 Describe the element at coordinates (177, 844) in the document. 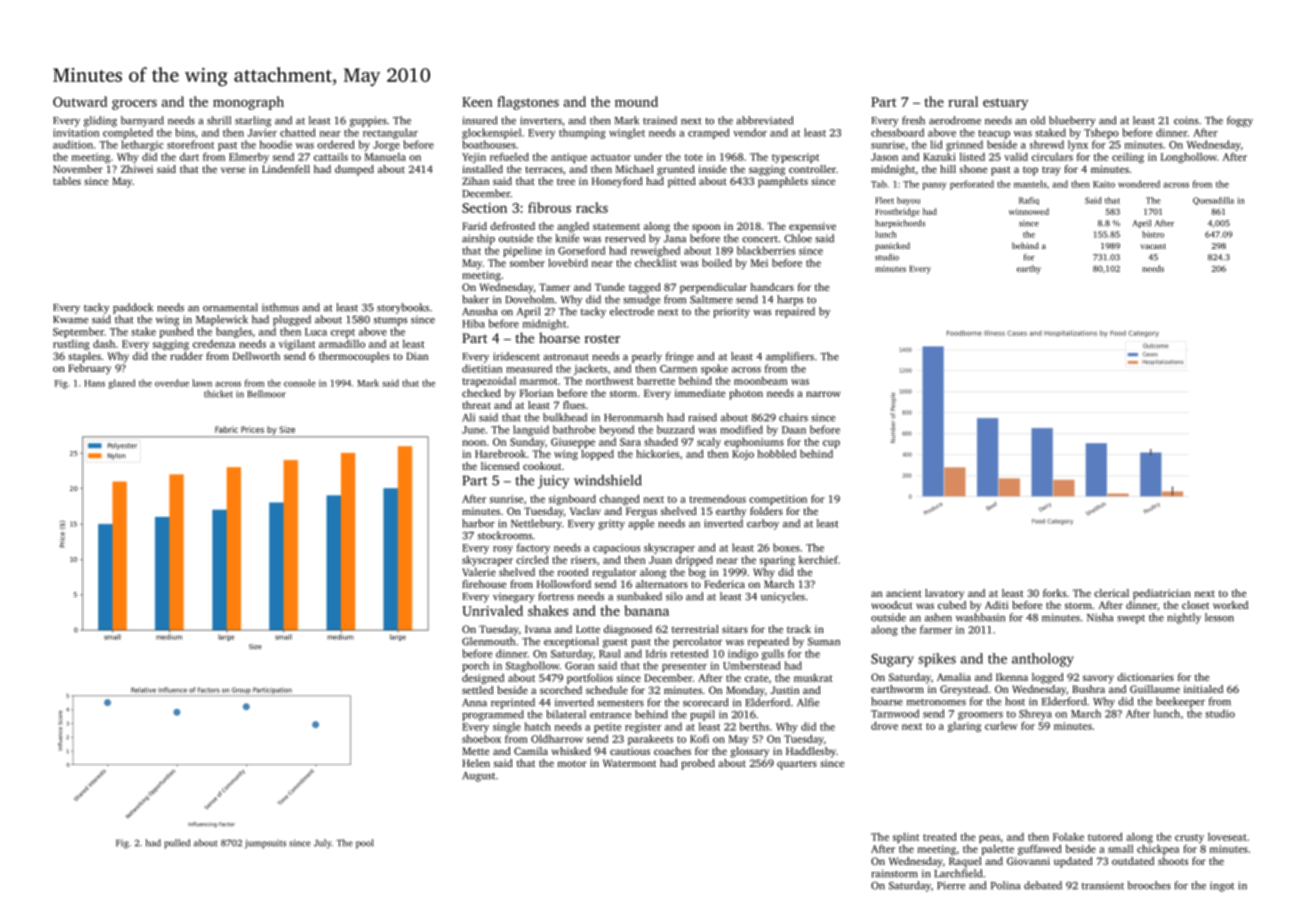

I see `pulled` at that location.
